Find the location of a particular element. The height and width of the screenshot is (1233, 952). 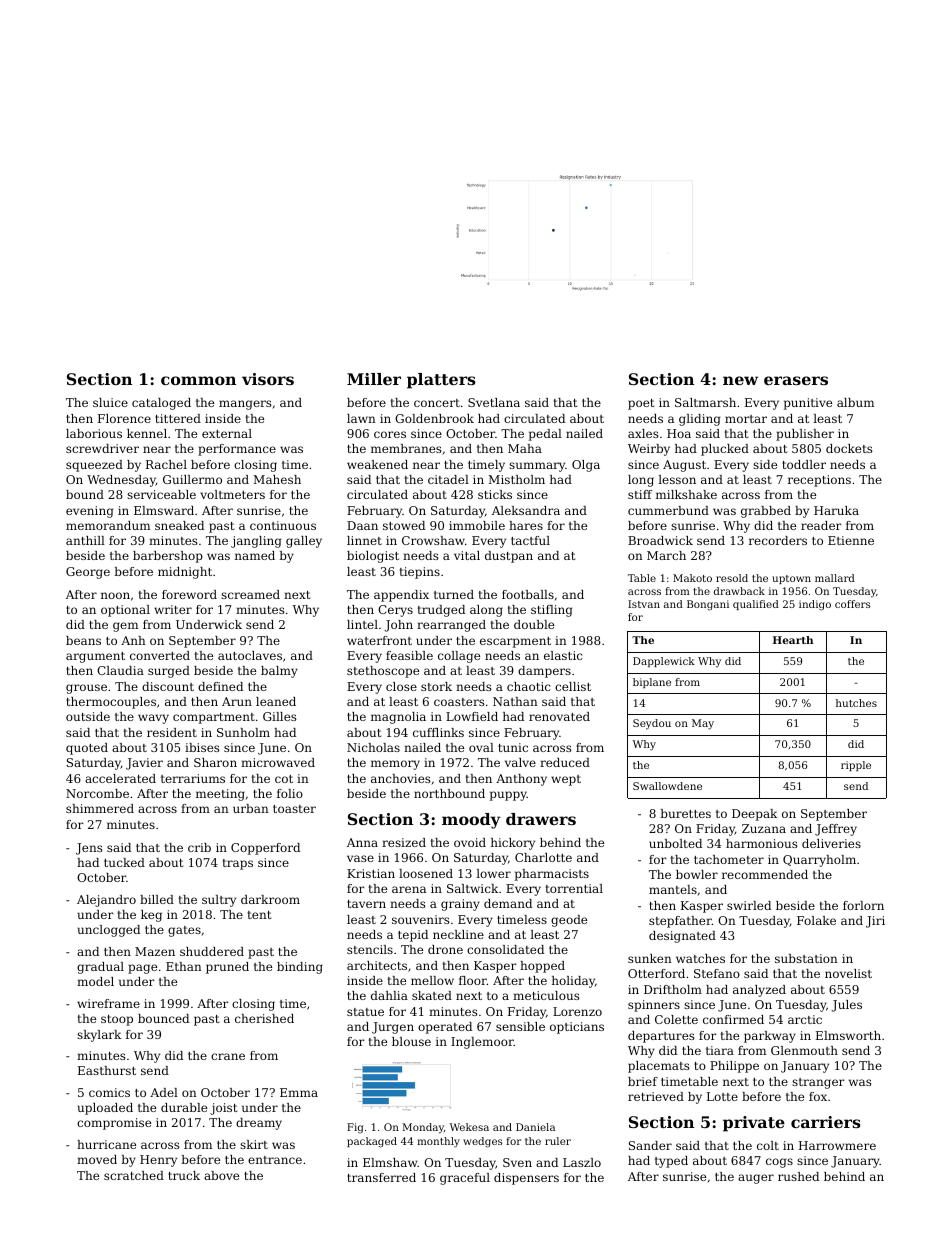

pedal is located at coordinates (545, 435).
